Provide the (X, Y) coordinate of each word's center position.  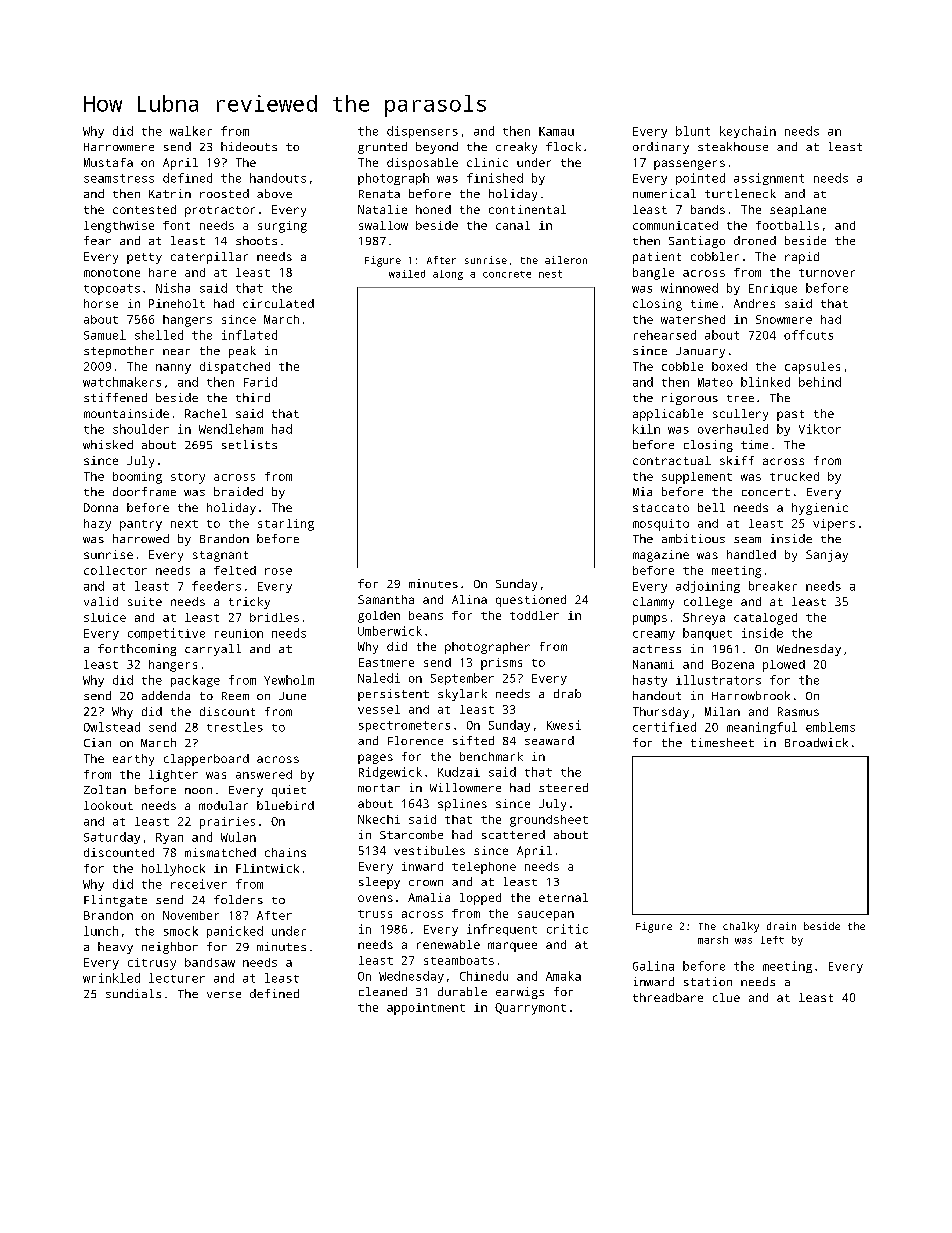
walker (191, 131)
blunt (693, 131)
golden (379, 617)
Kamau (556, 131)
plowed (784, 666)
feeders (216, 586)
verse (224, 995)
